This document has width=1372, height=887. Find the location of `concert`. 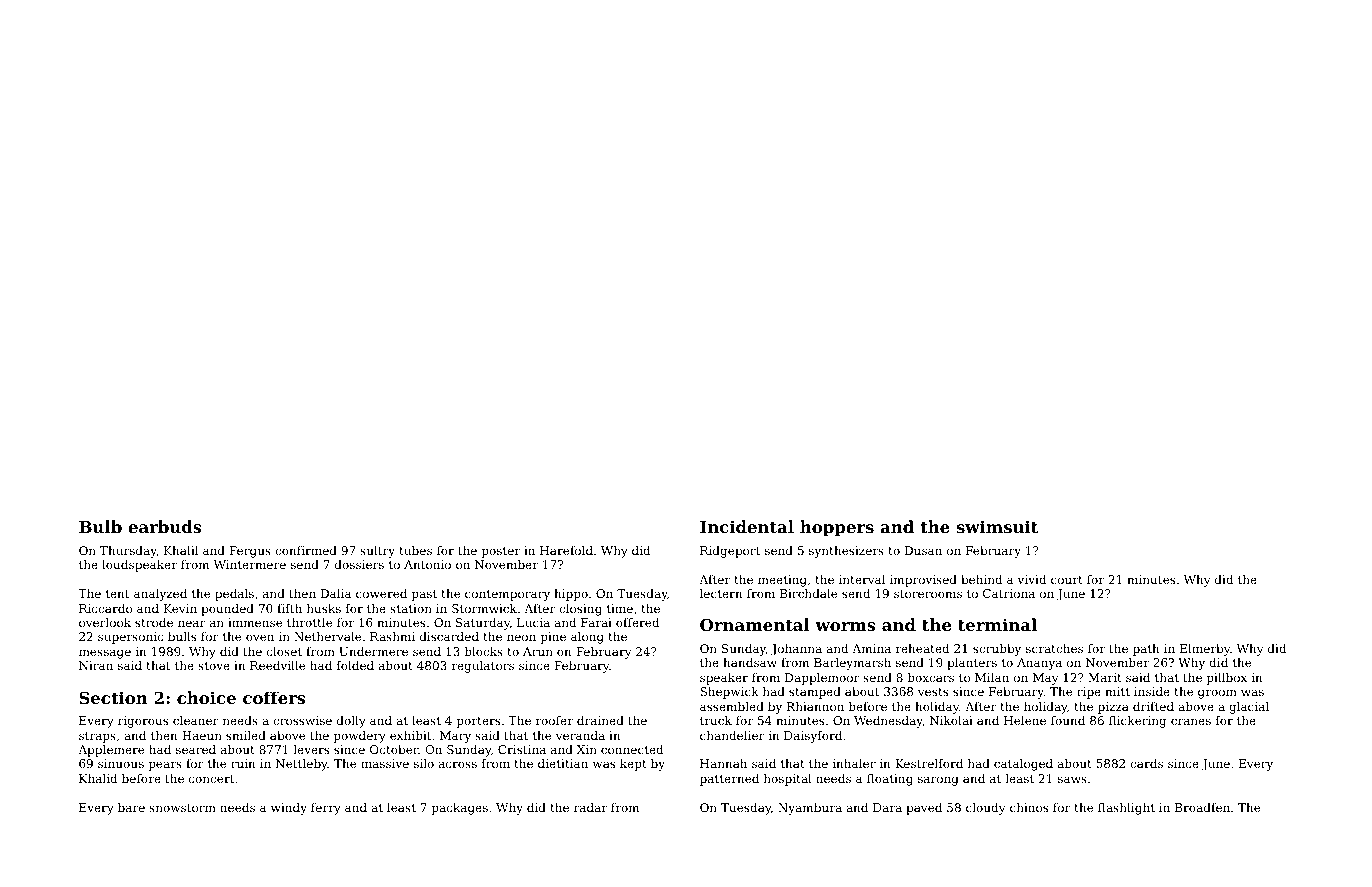

concert is located at coordinates (211, 779).
